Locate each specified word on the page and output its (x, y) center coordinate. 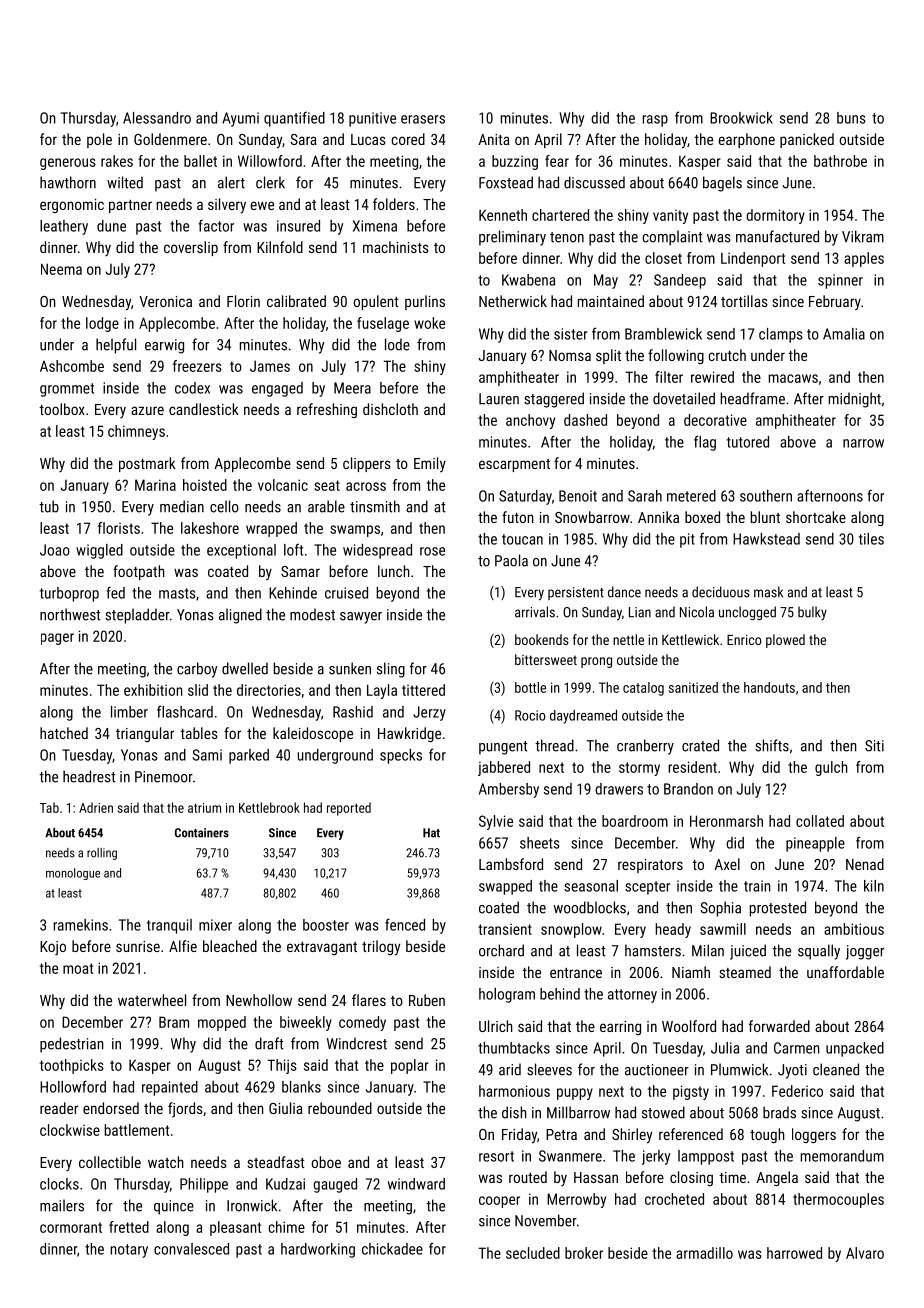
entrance (576, 973)
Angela (777, 1178)
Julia (725, 1048)
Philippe (204, 1185)
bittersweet (546, 659)
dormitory (775, 216)
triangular (145, 734)
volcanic (283, 485)
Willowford (270, 161)
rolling (102, 854)
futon (518, 517)
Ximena (375, 226)
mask (768, 592)
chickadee (392, 1249)
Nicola (697, 612)
